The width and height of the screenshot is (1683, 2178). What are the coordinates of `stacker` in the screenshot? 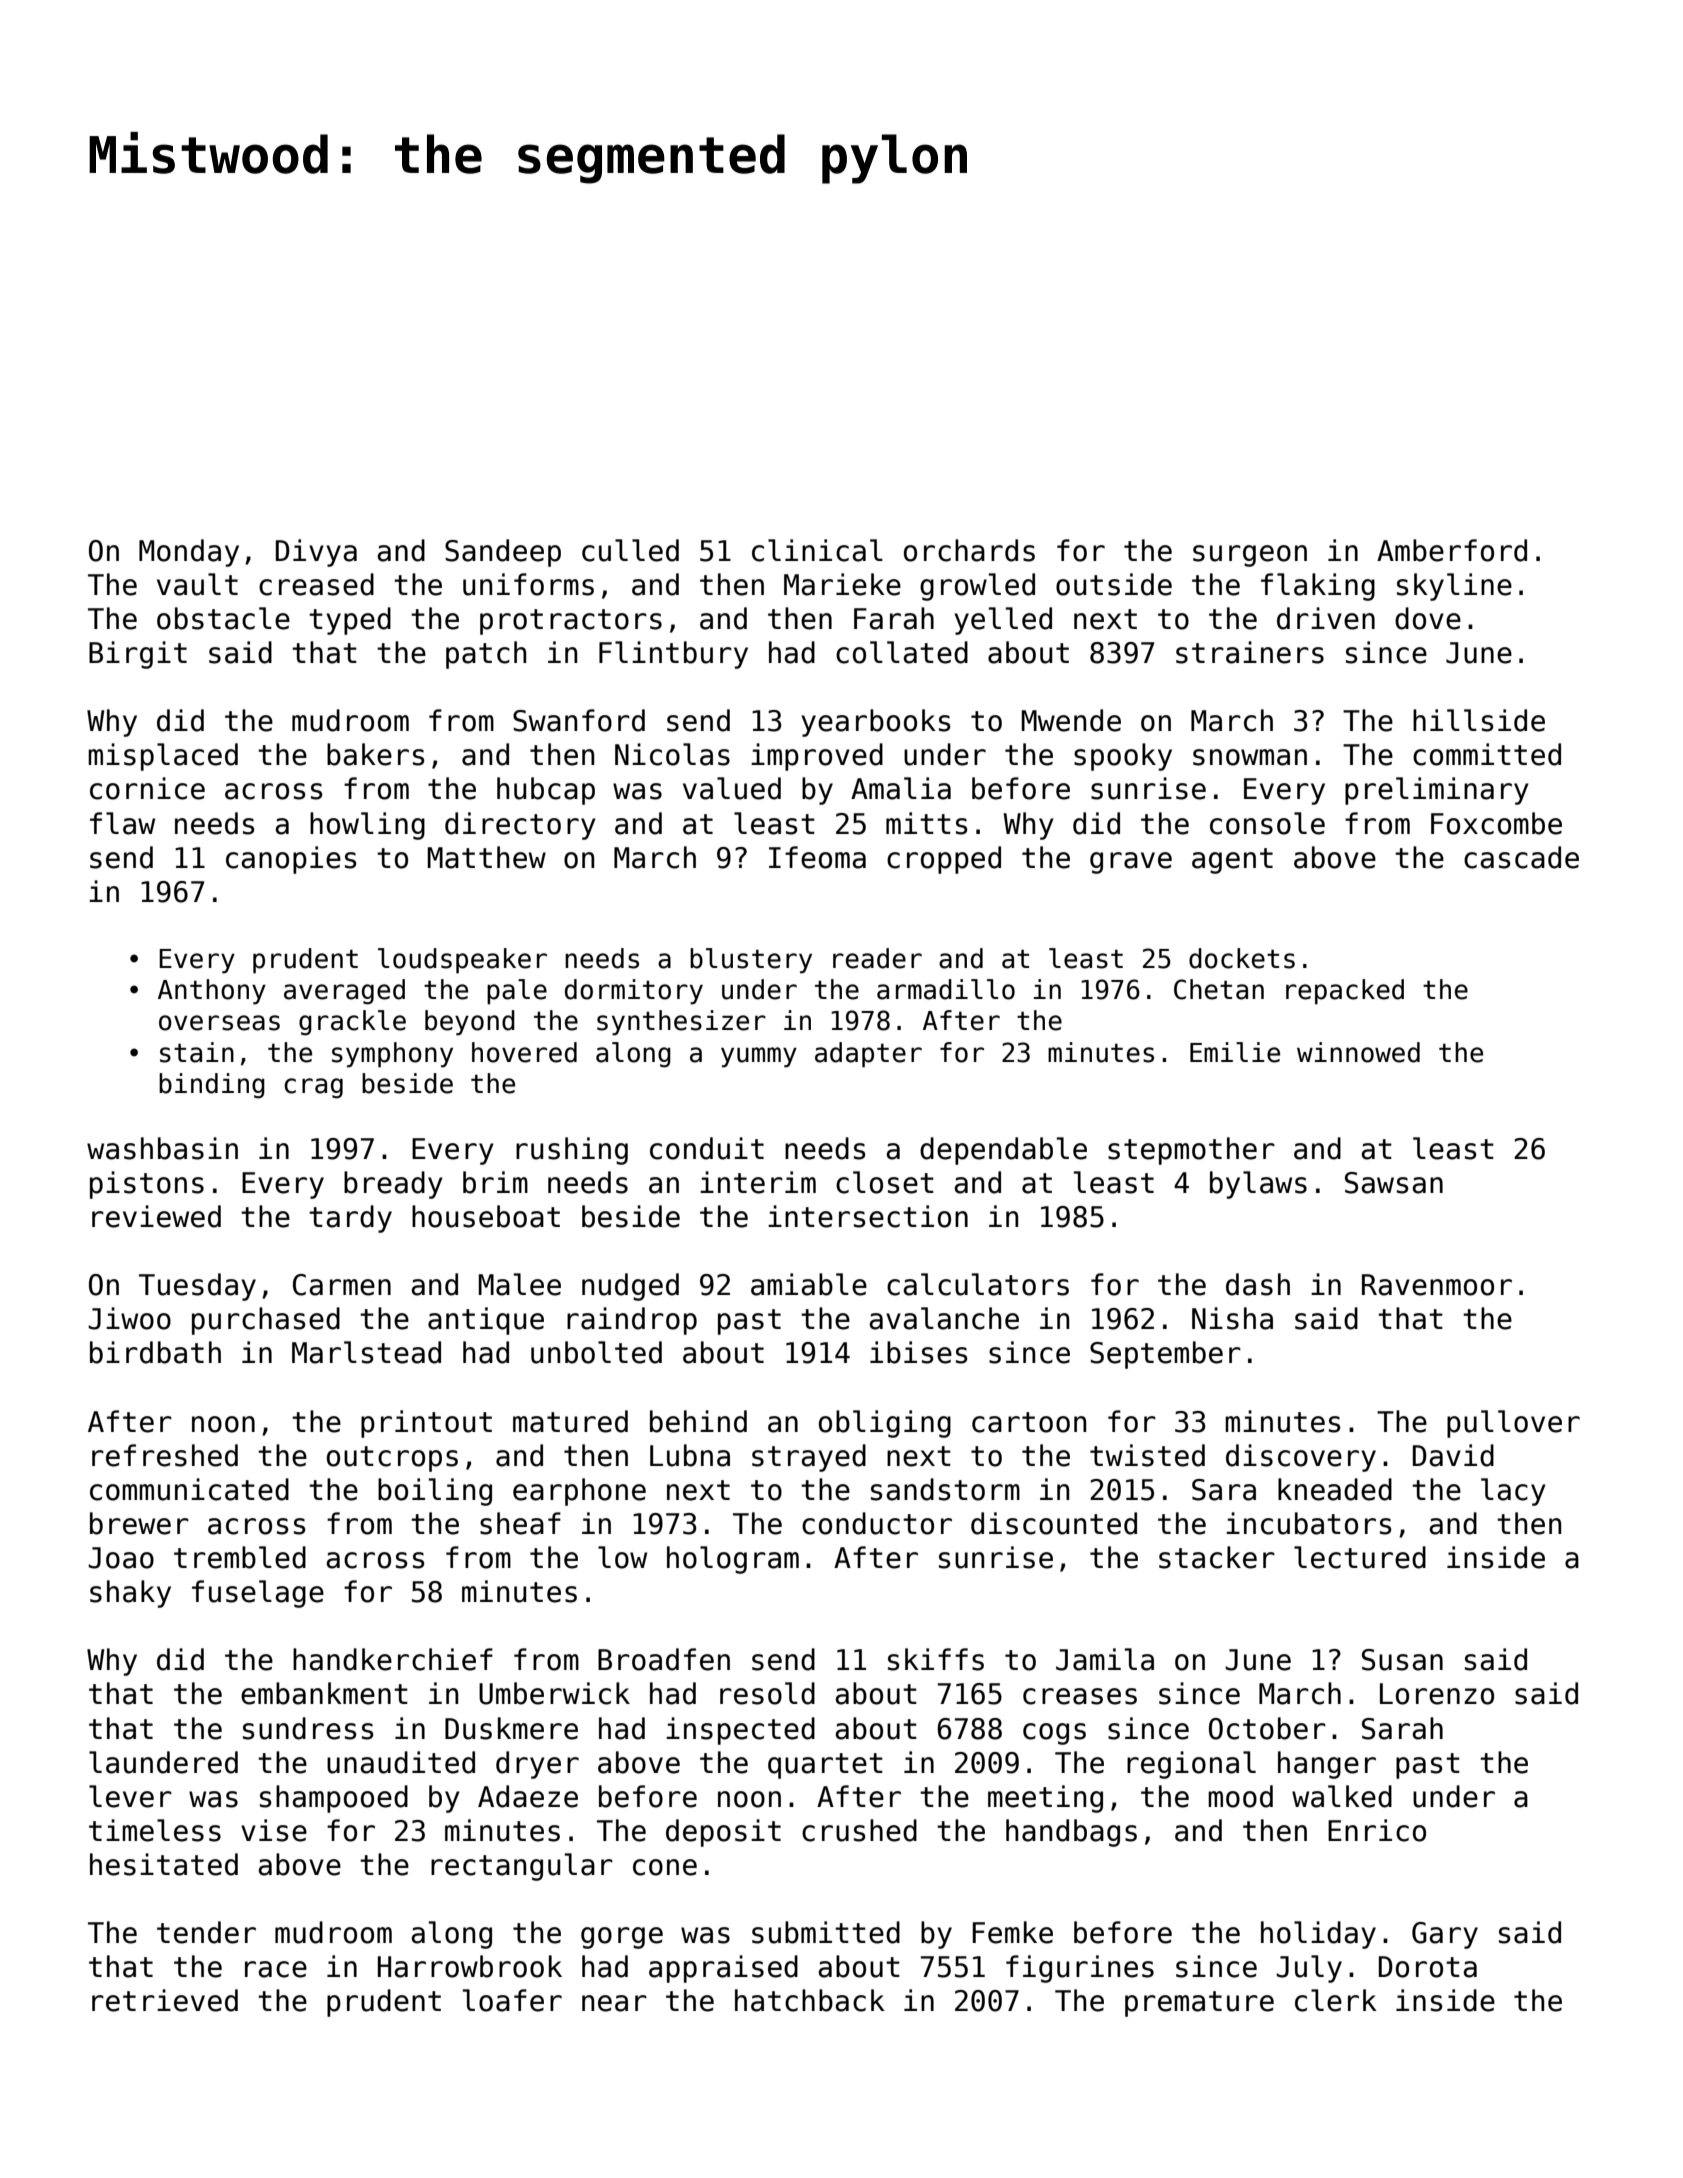 It's located at (1217, 1557).
